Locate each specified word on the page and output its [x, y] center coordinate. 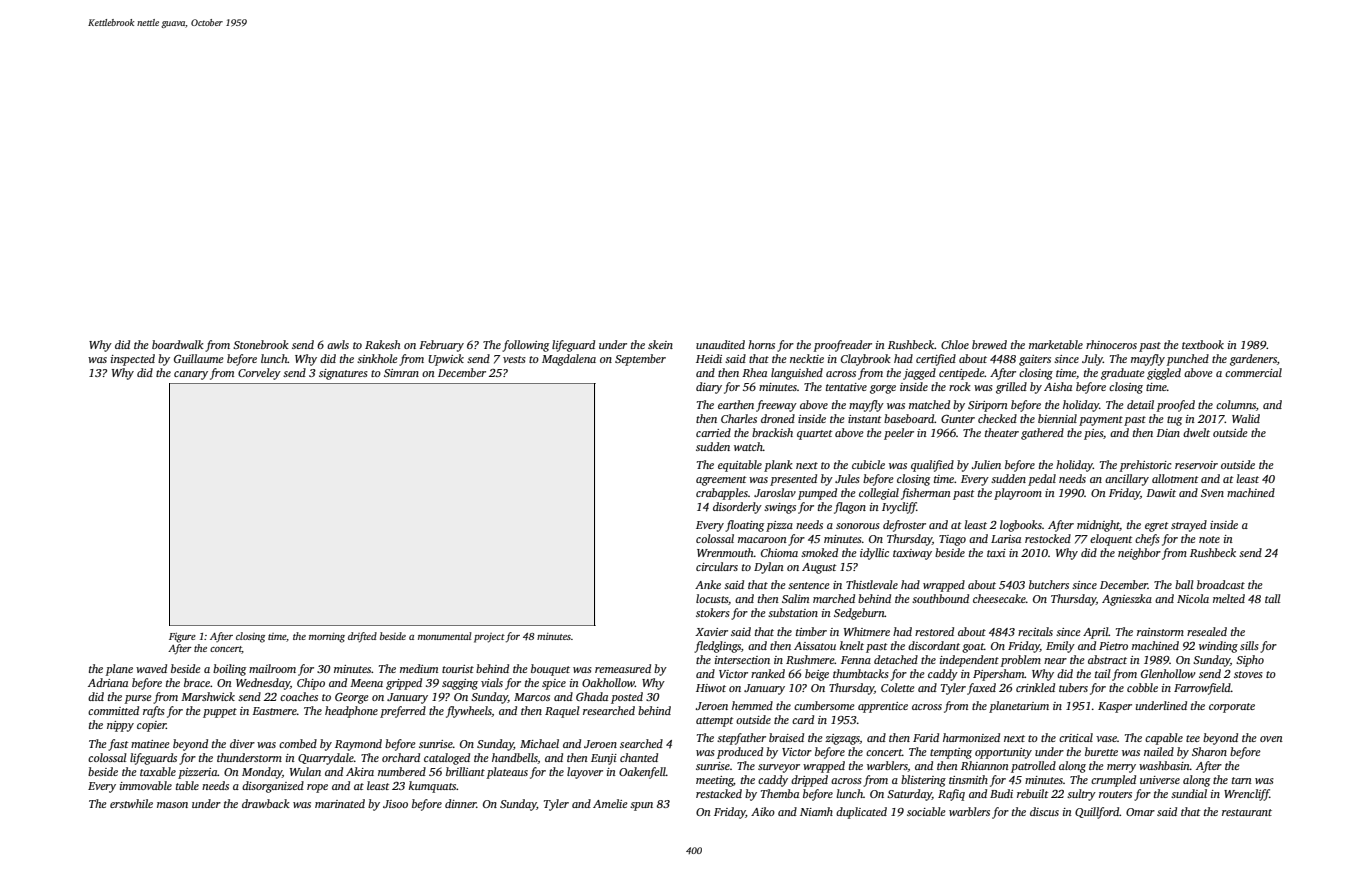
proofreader [843, 346]
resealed [1207, 631]
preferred [403, 712]
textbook [1203, 344]
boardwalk [178, 344]
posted [627, 698]
